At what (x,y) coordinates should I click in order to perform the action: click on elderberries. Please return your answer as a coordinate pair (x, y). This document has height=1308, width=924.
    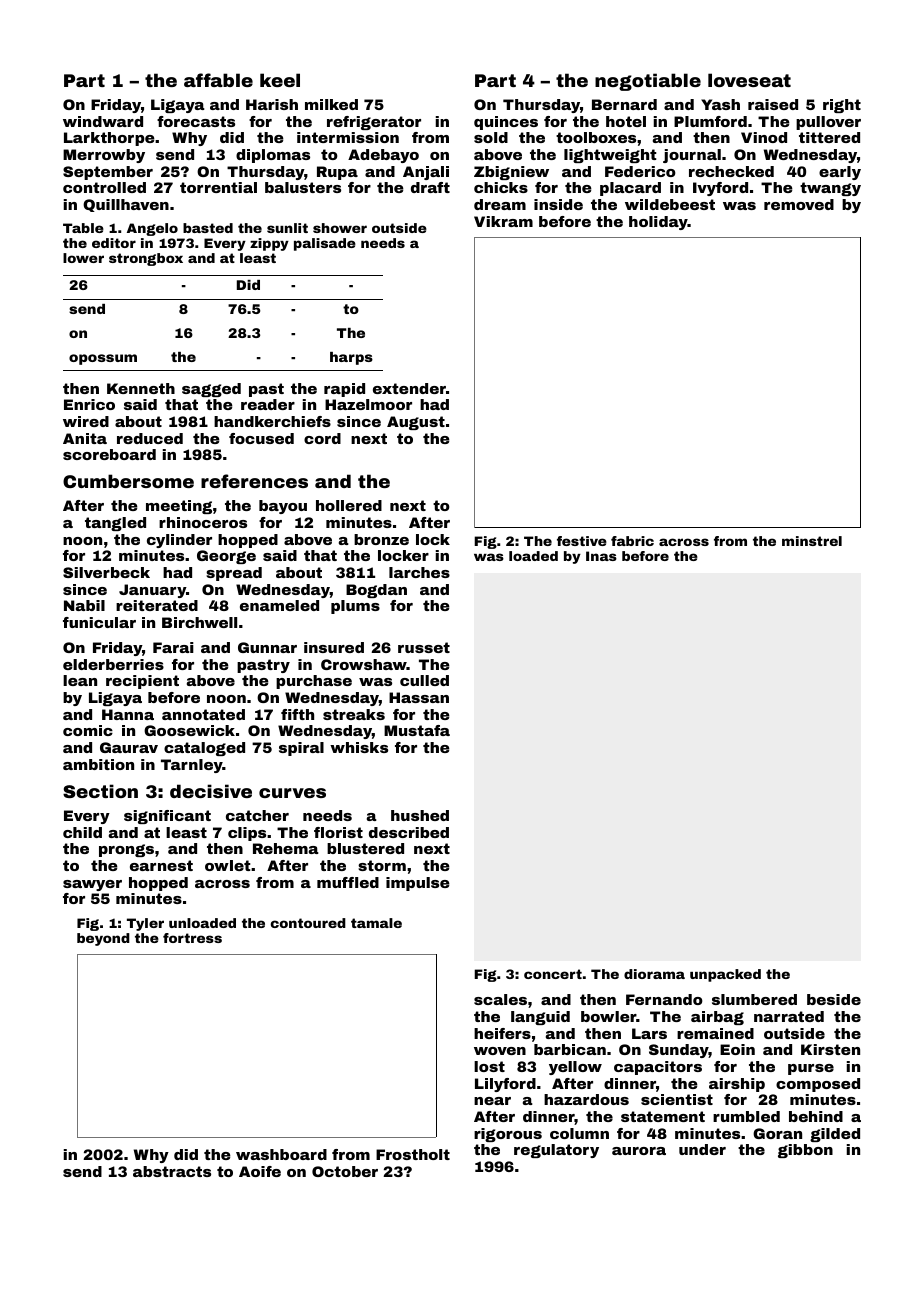
    Looking at the image, I should click on (113, 664).
